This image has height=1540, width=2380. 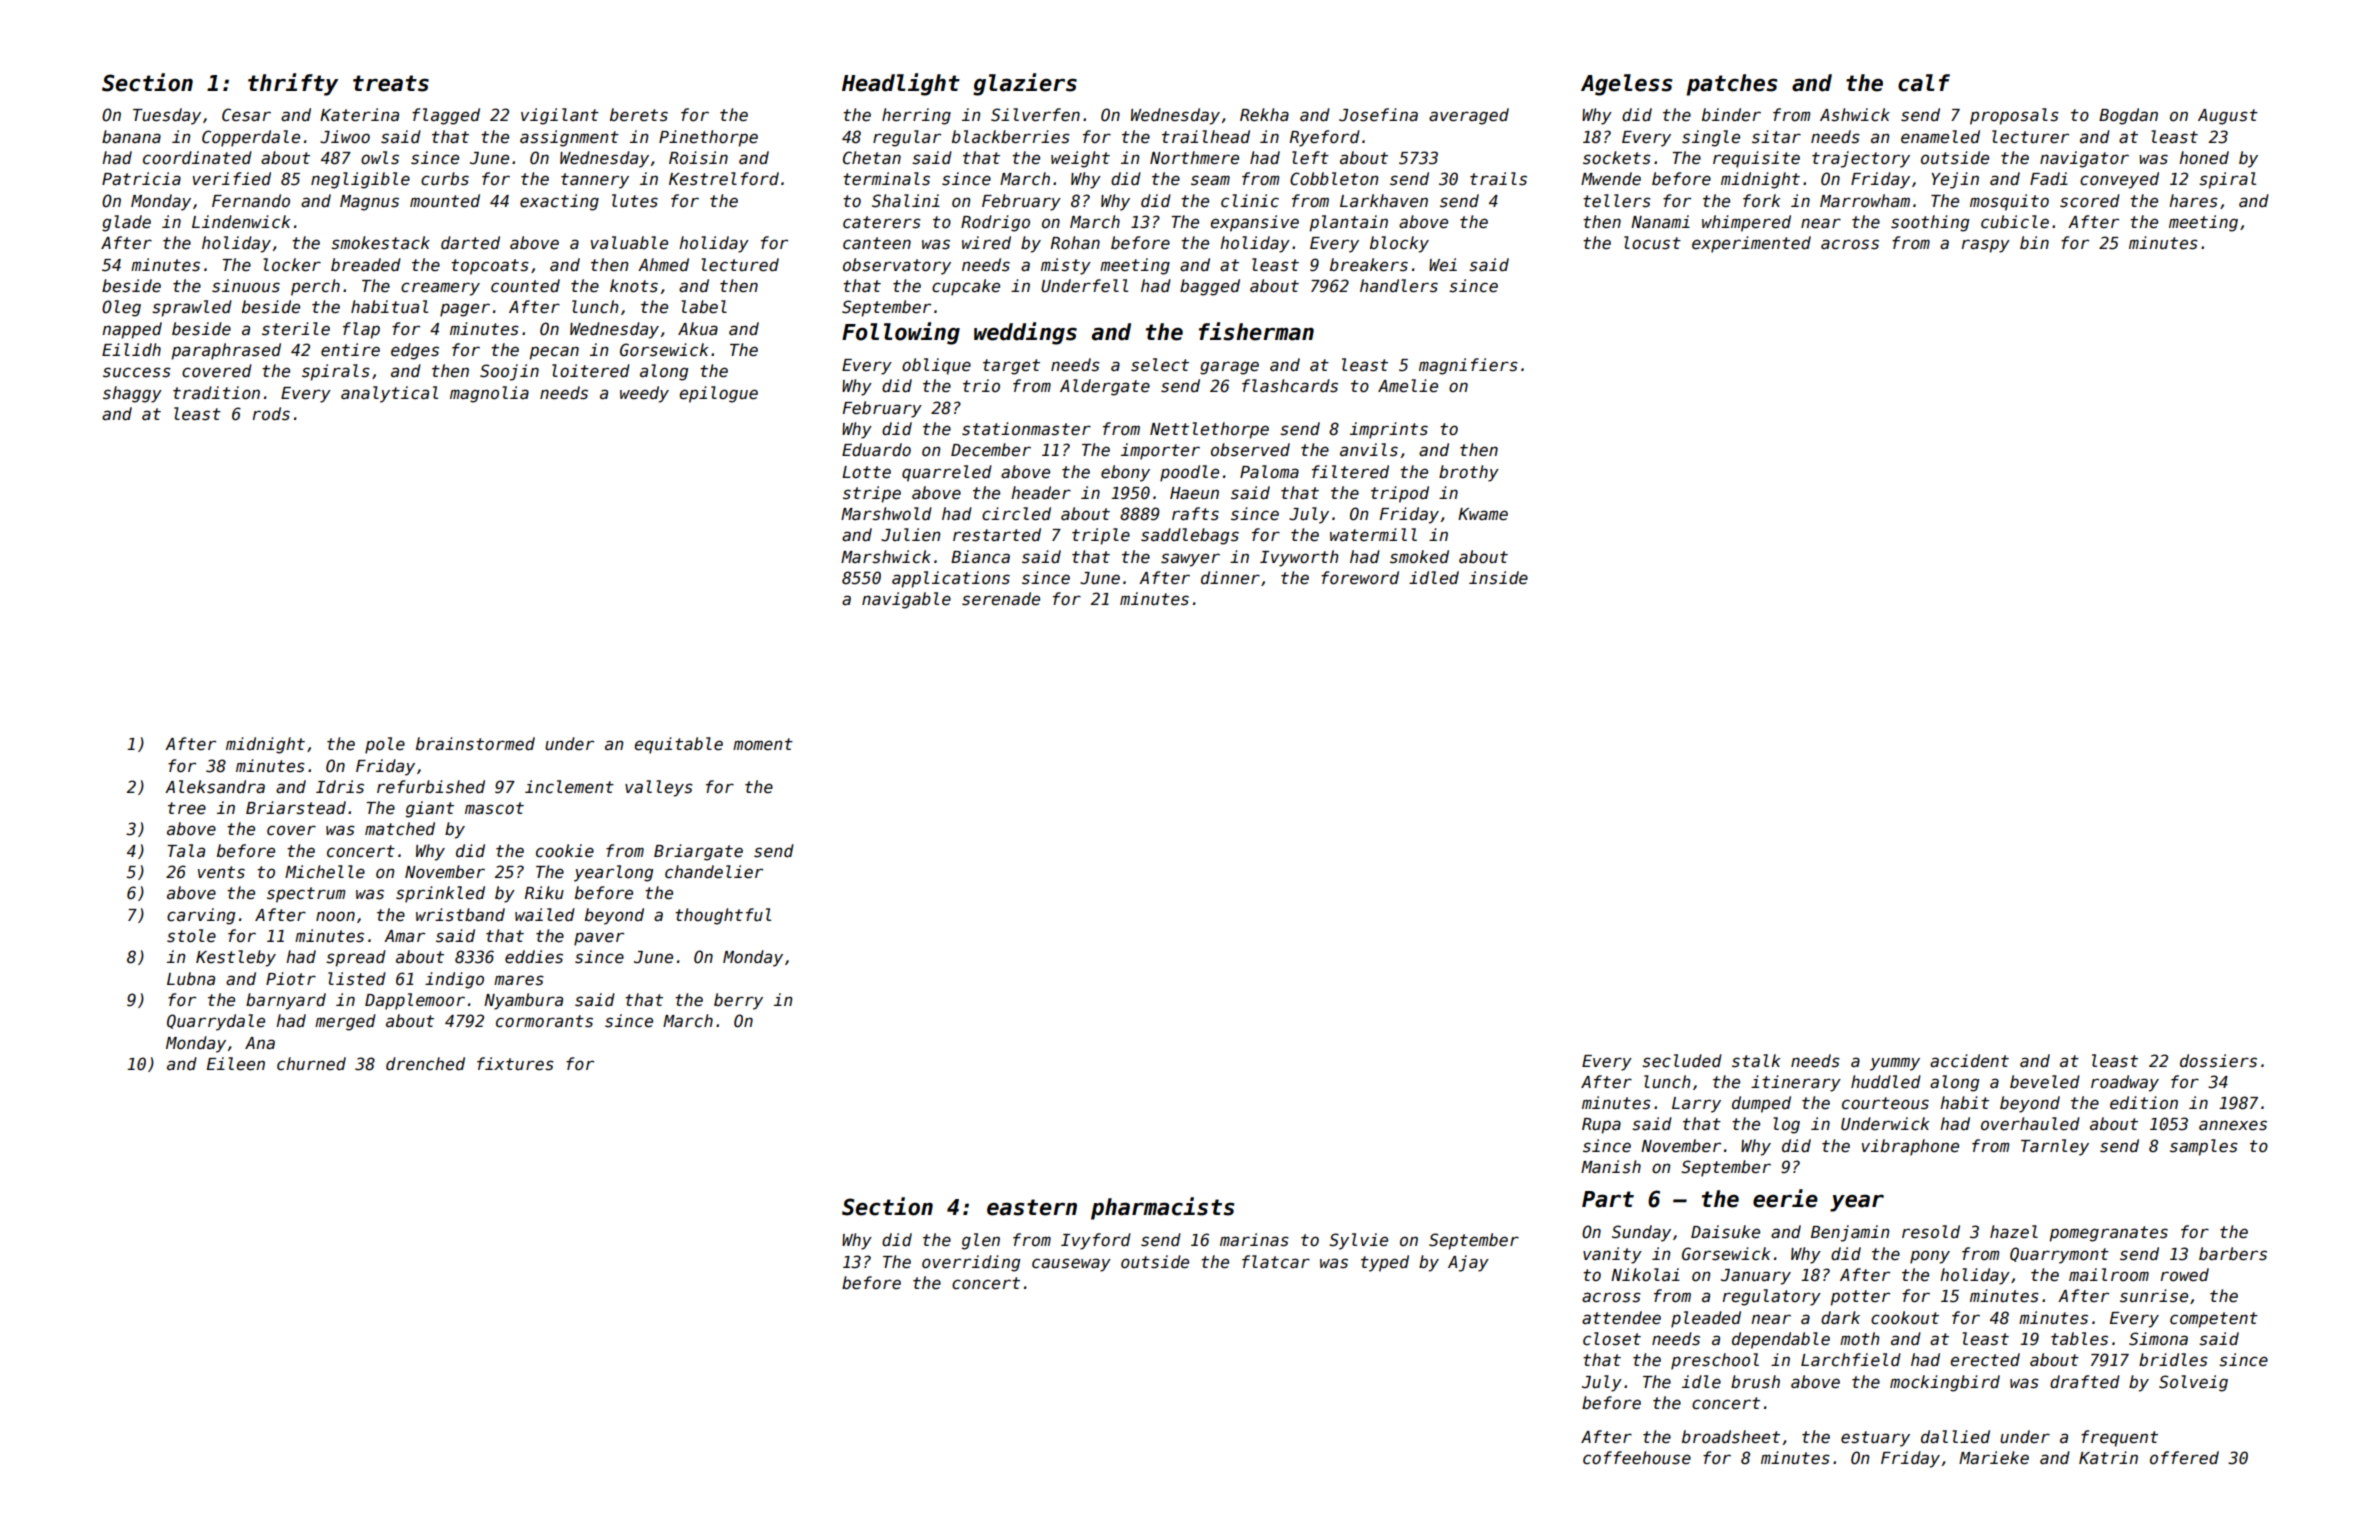 I want to click on dossiers, so click(x=2218, y=1061).
